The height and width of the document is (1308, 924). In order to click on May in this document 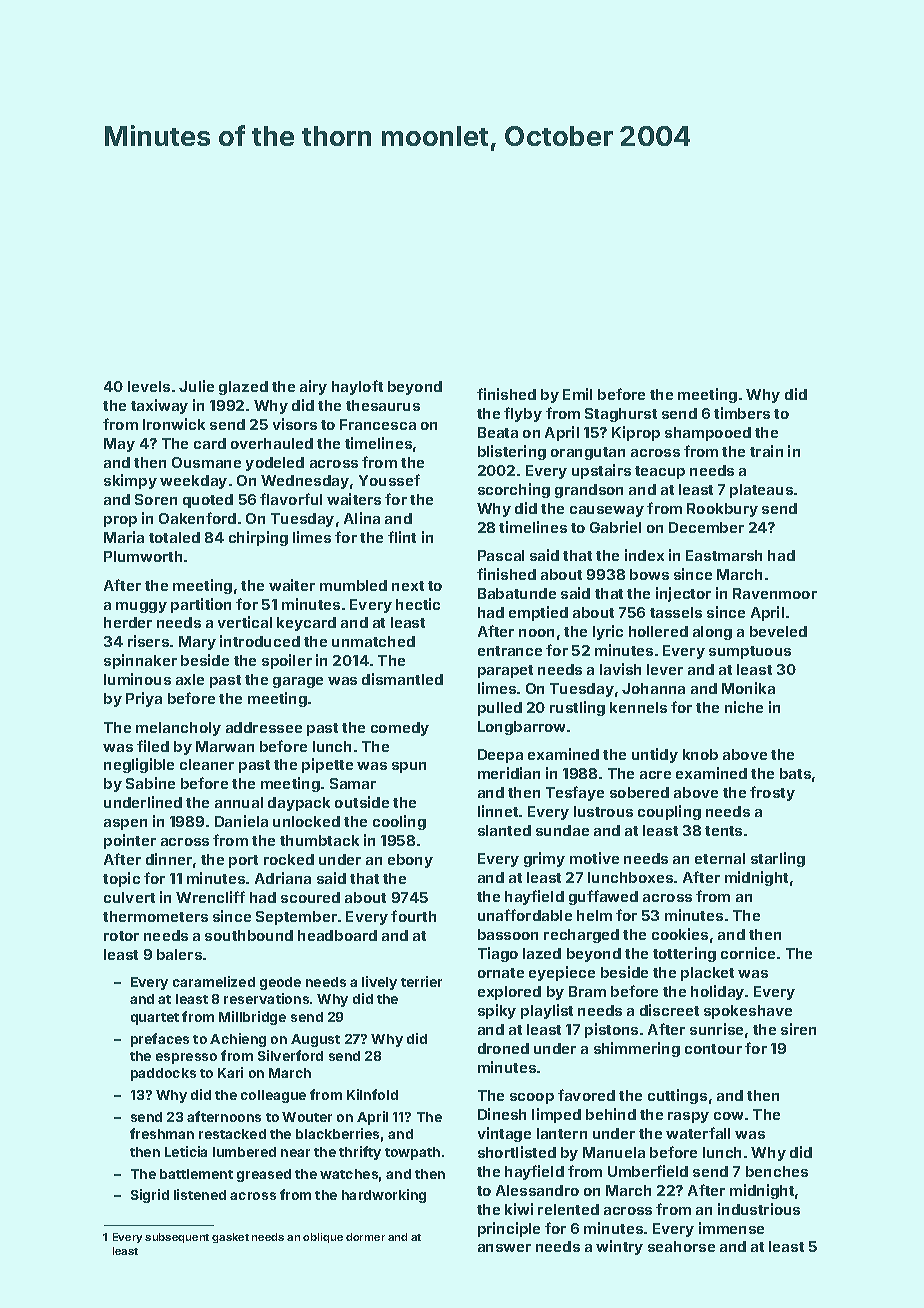, I will do `click(119, 445)`.
